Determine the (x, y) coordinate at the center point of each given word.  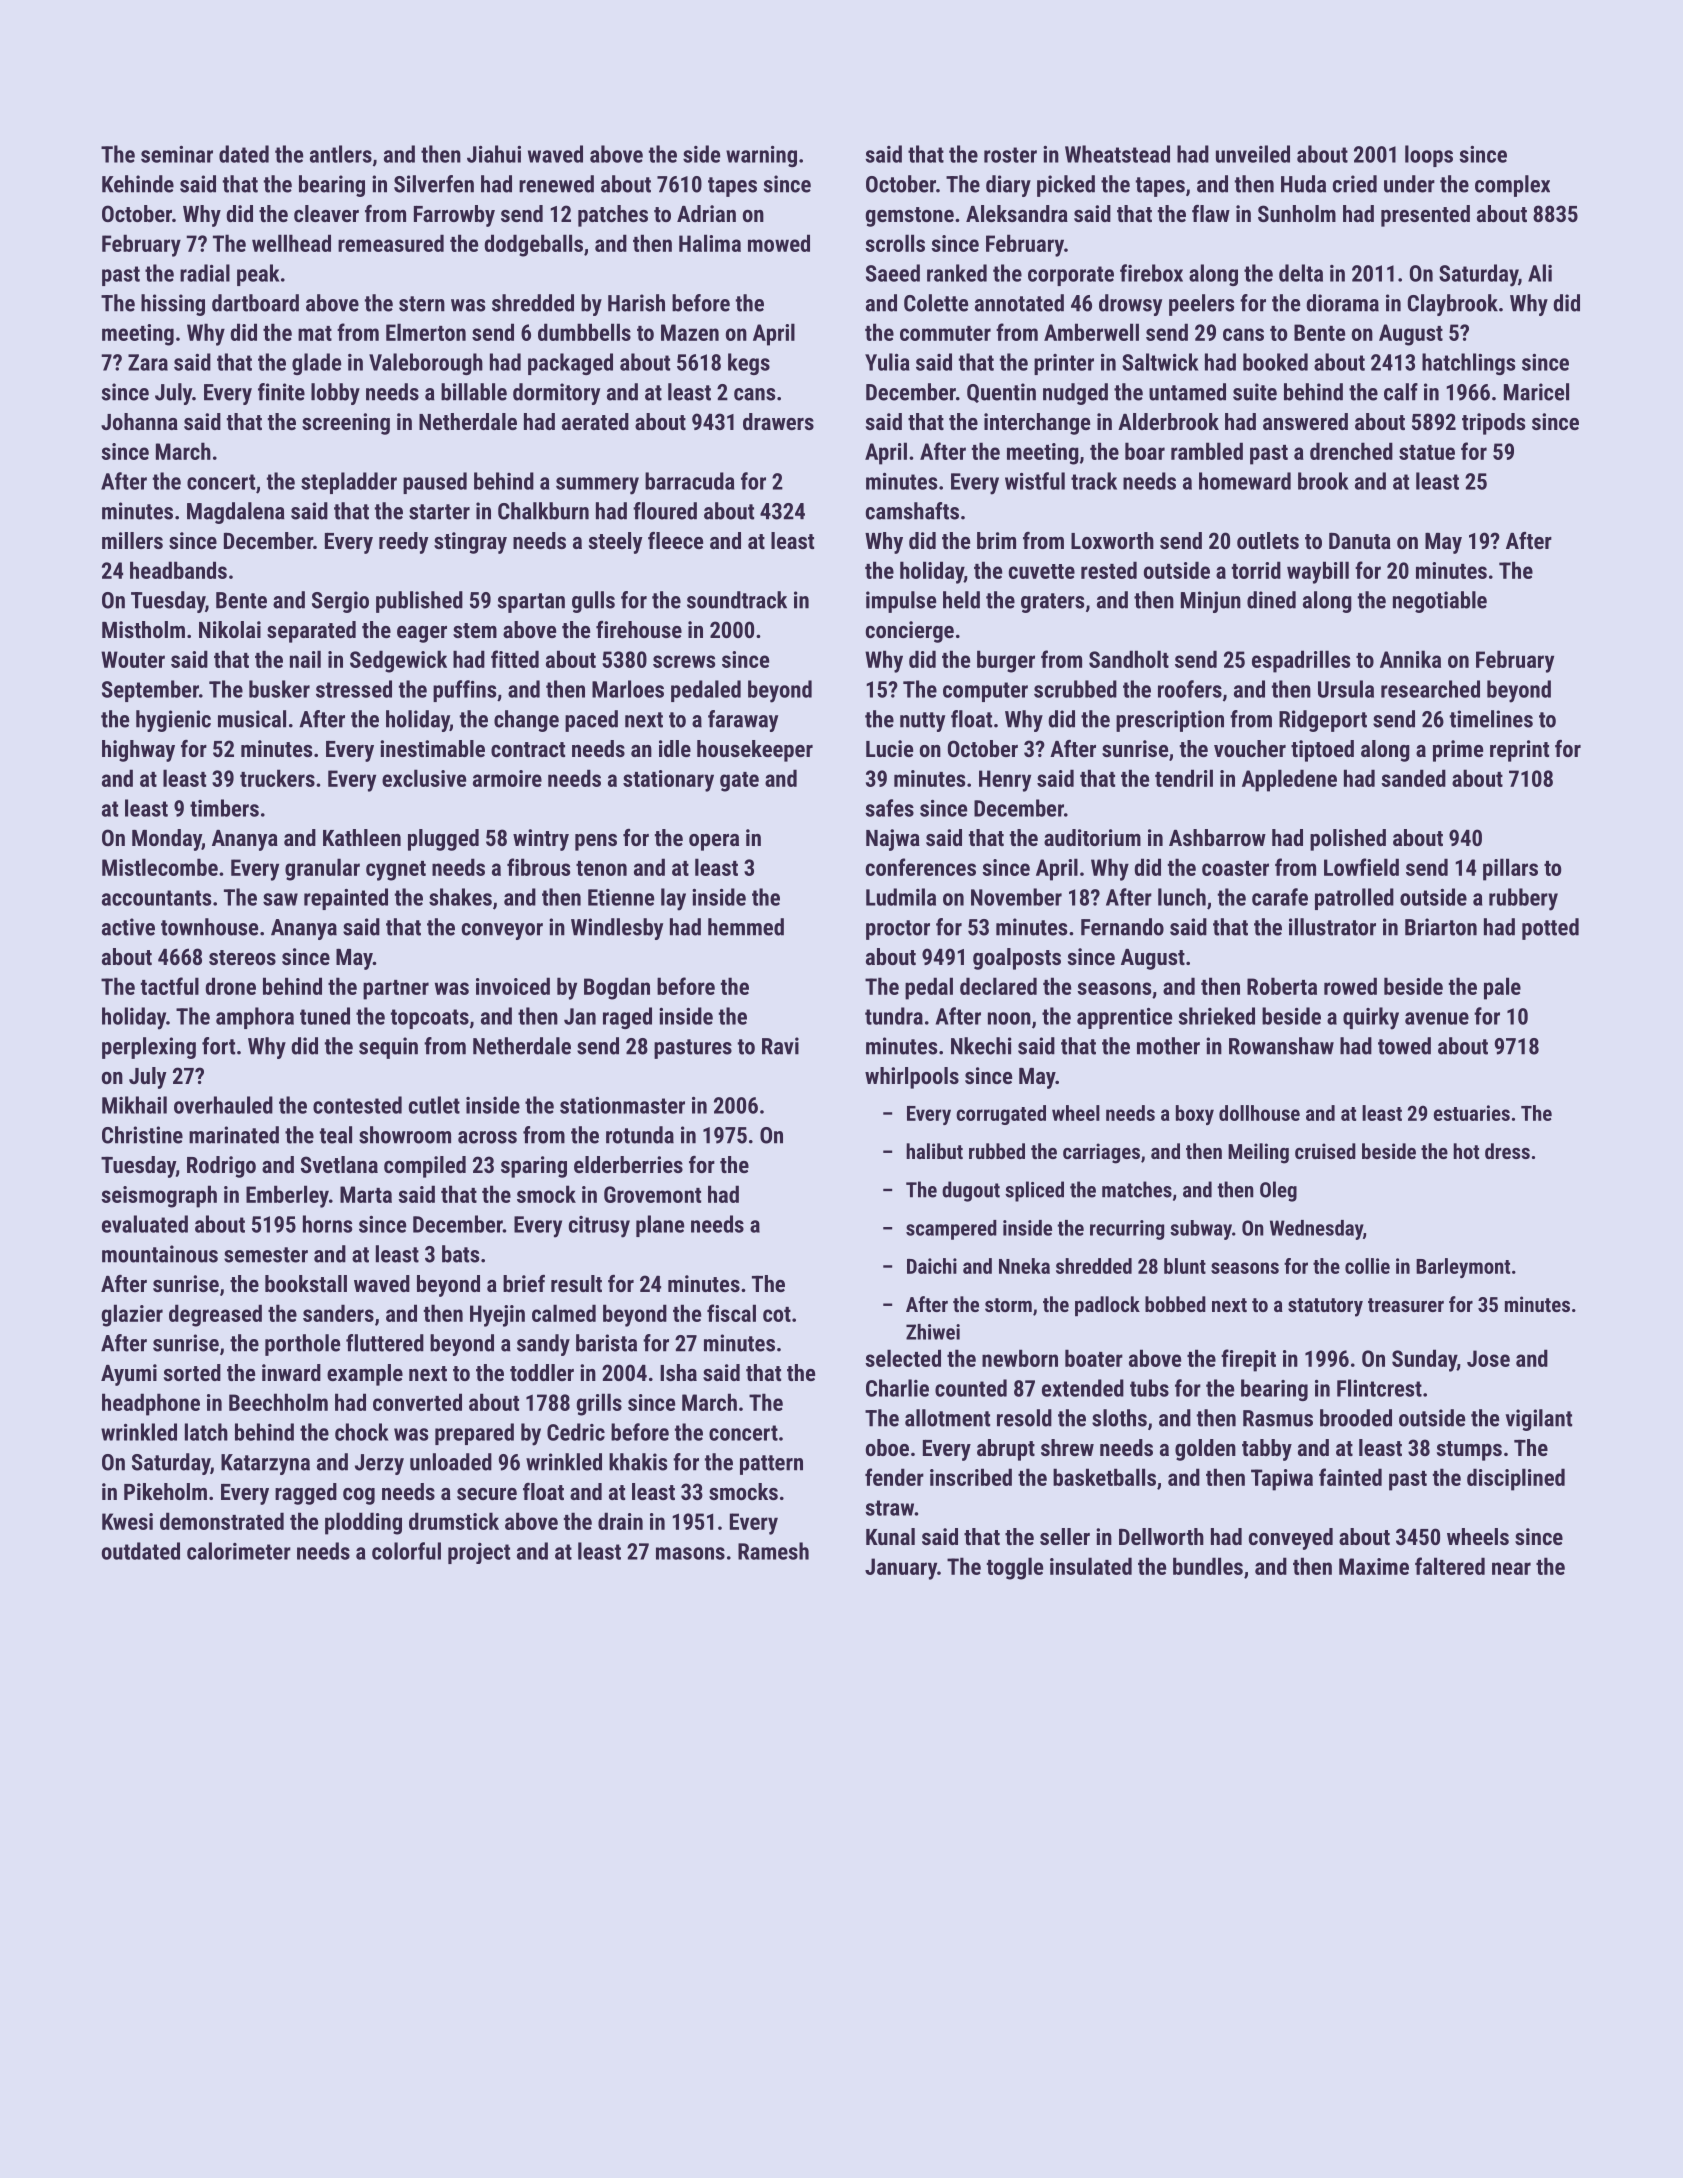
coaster (1235, 868)
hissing (173, 305)
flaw (1211, 213)
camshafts (912, 511)
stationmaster (622, 1105)
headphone (151, 1404)
